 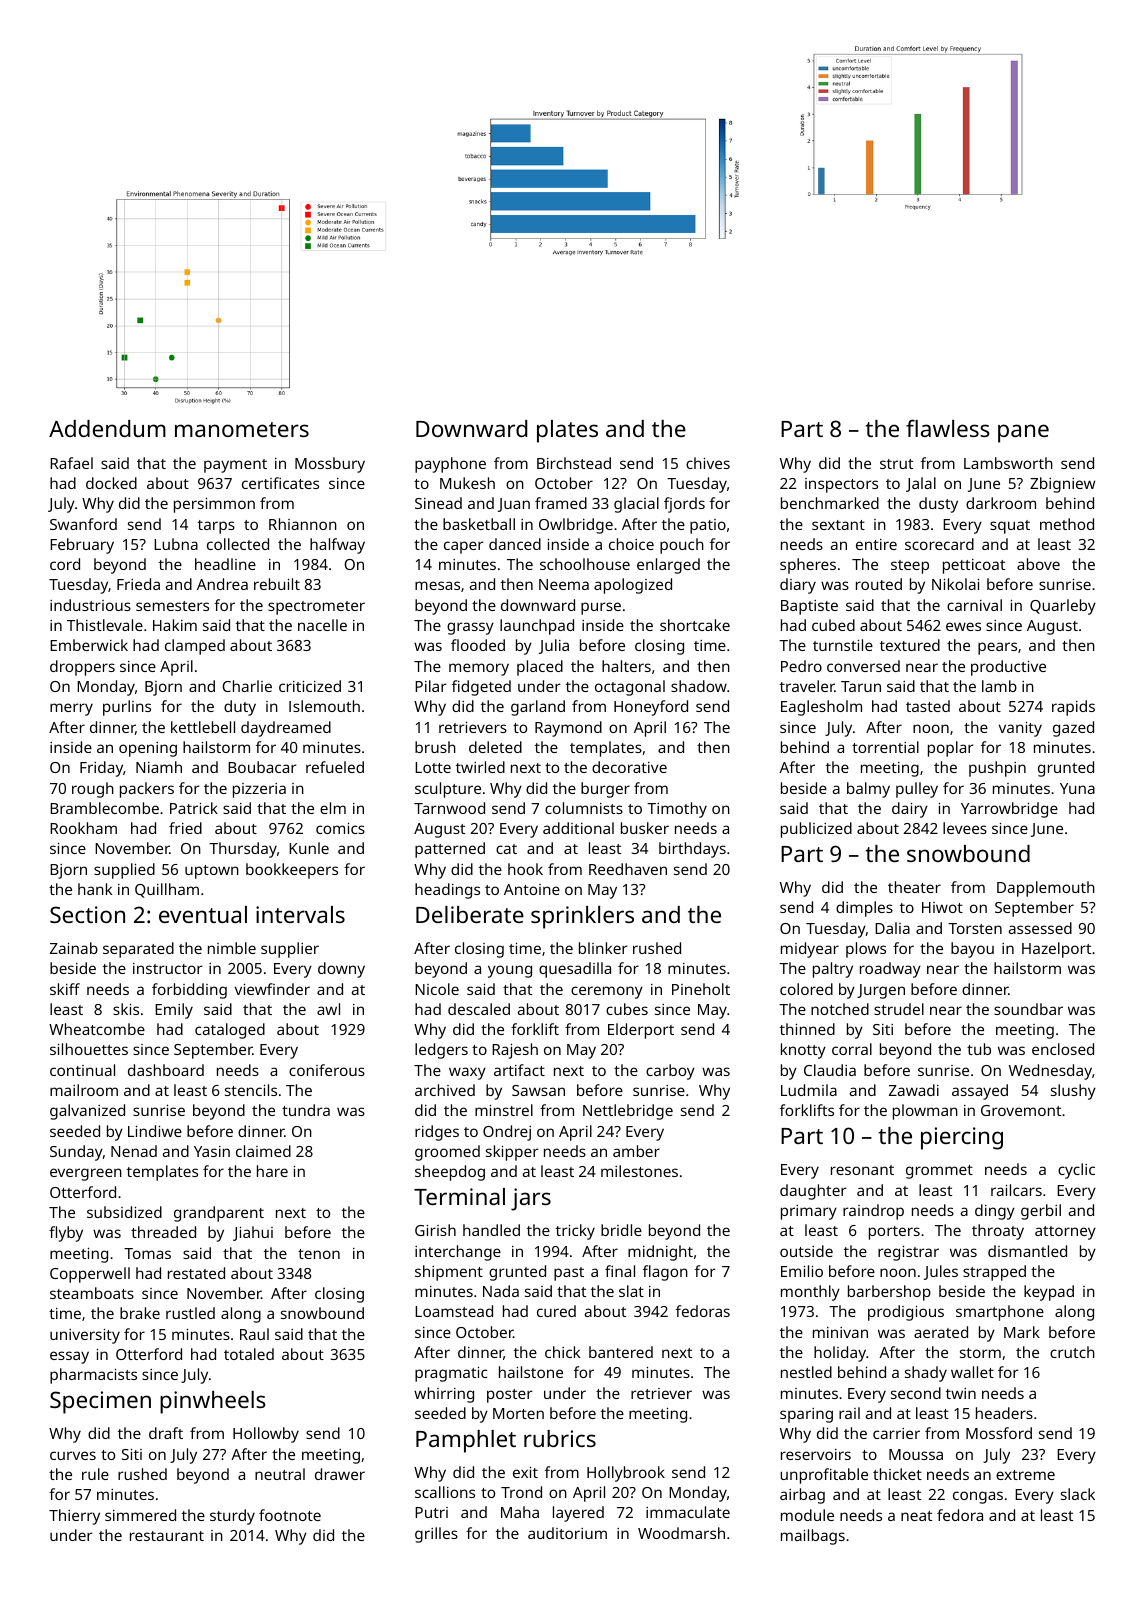 I want to click on rough, so click(x=93, y=790).
